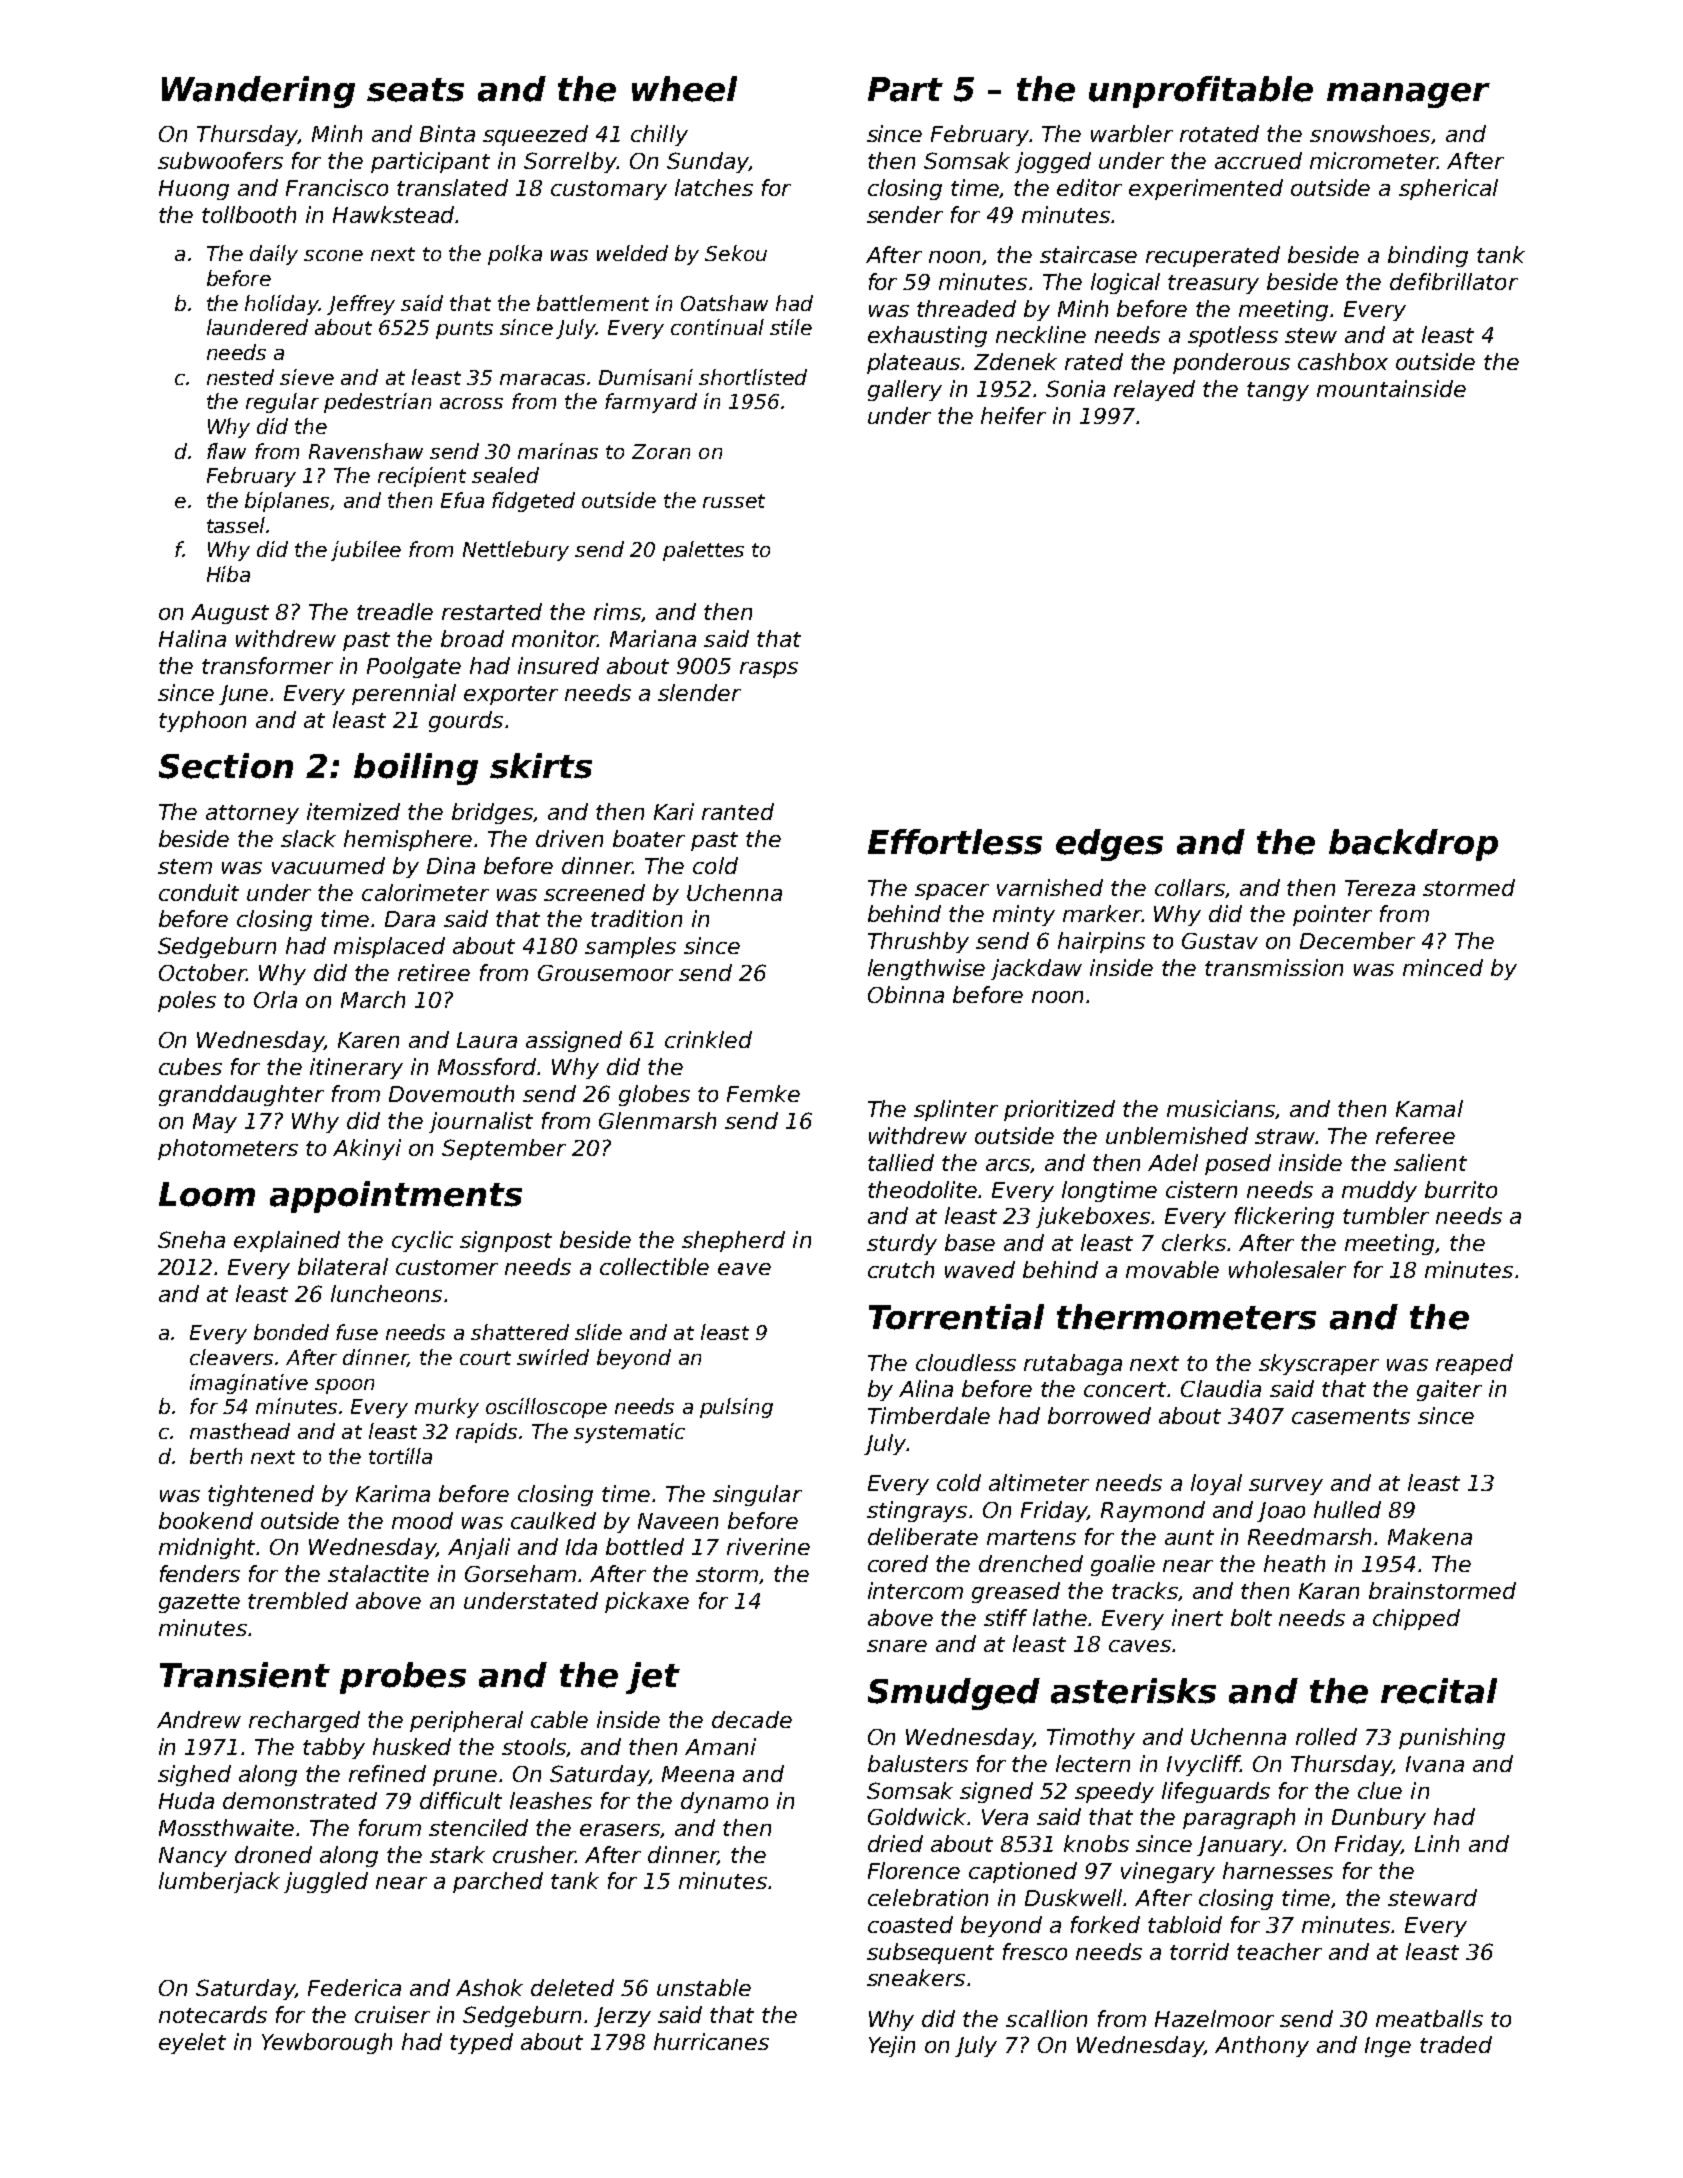 The width and height of the screenshot is (1683, 2178). What do you see at coordinates (1059, 1110) in the screenshot?
I see `prioritized` at bounding box center [1059, 1110].
